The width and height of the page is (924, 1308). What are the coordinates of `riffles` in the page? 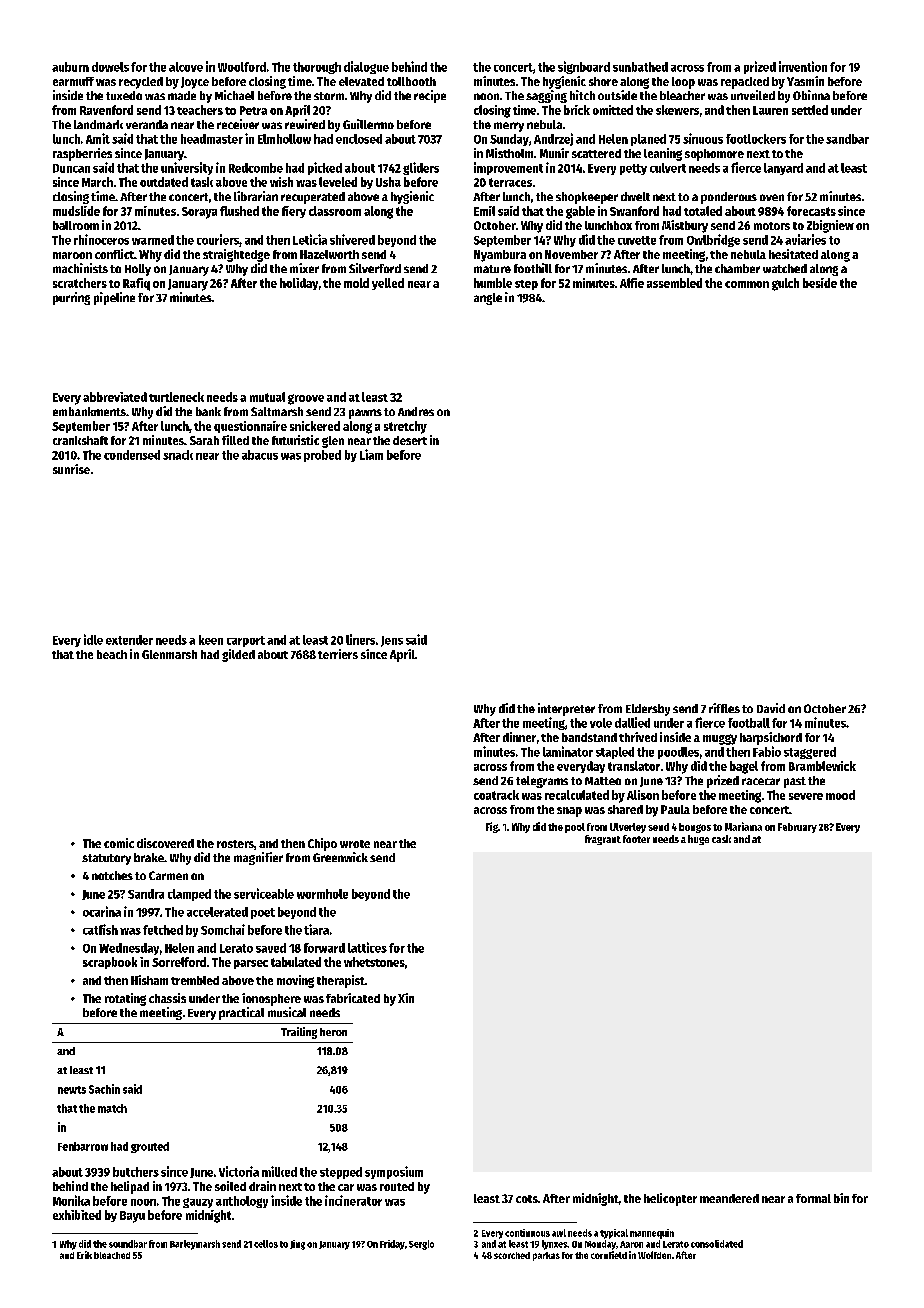 It's located at (724, 708).
